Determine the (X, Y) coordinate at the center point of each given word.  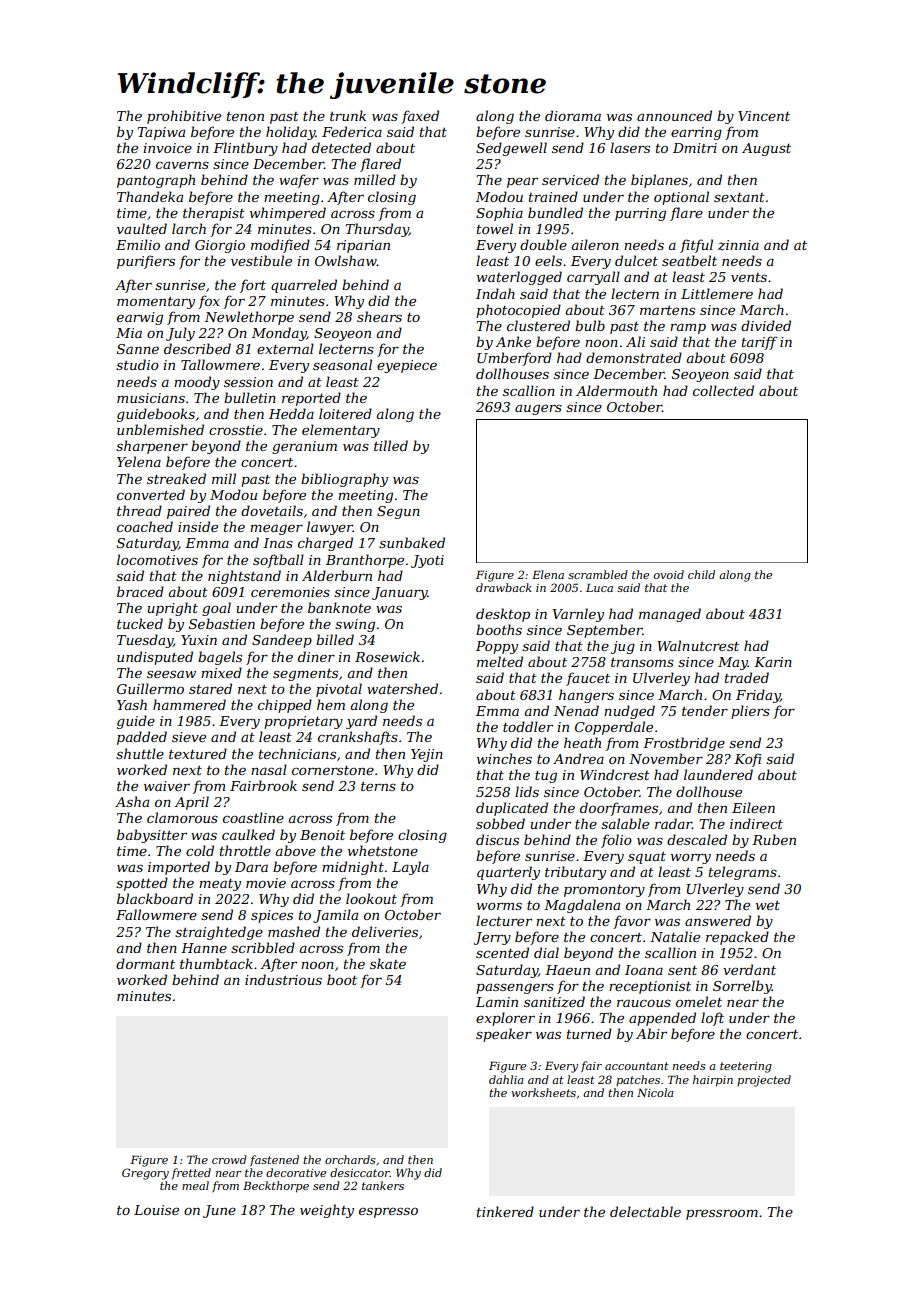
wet (768, 905)
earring (696, 133)
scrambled (598, 574)
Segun (398, 512)
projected (764, 1081)
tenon (245, 116)
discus (497, 839)
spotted (142, 884)
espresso (388, 1213)
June (219, 1211)
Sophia (499, 214)
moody (197, 383)
